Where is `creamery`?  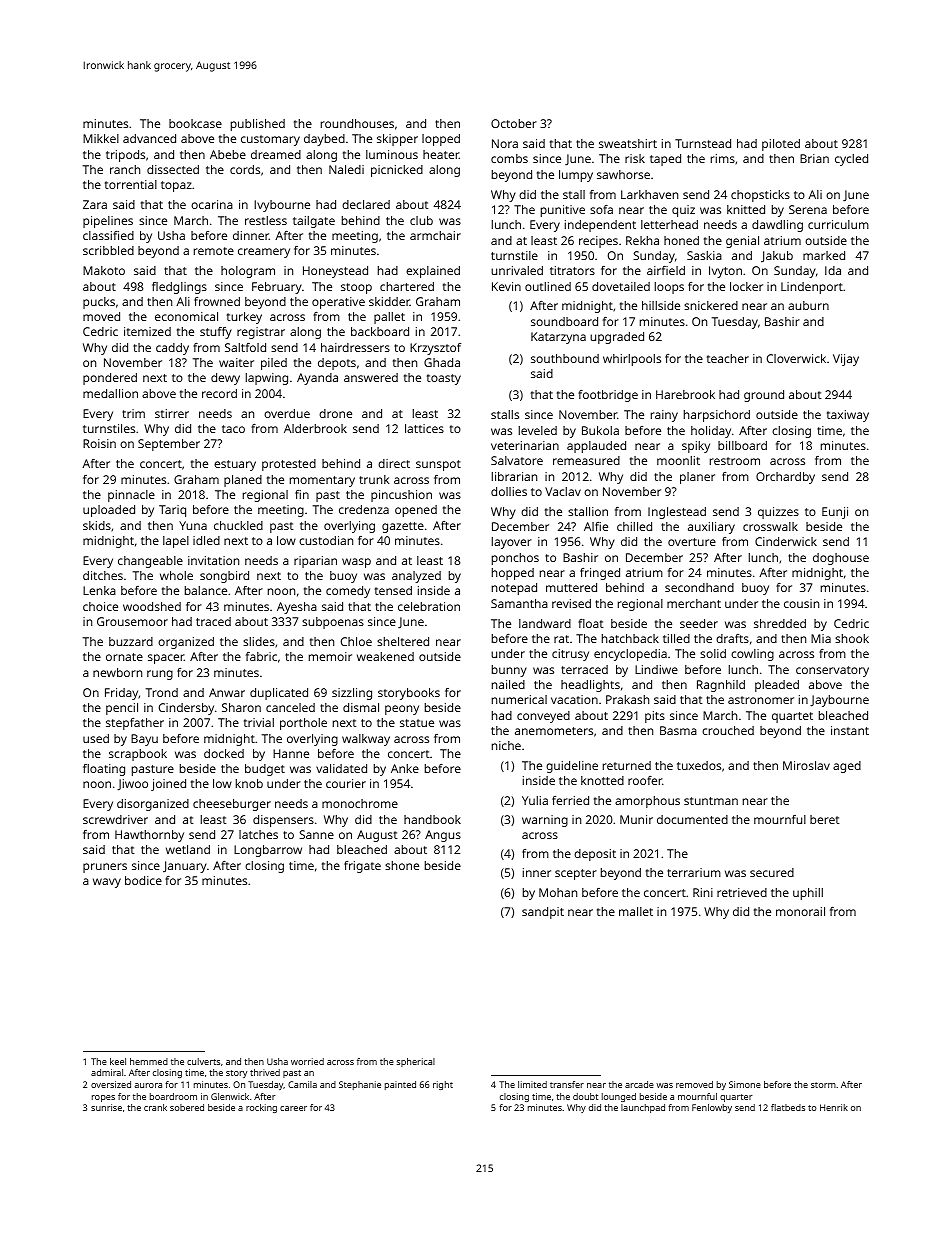
creamery is located at coordinates (264, 253).
